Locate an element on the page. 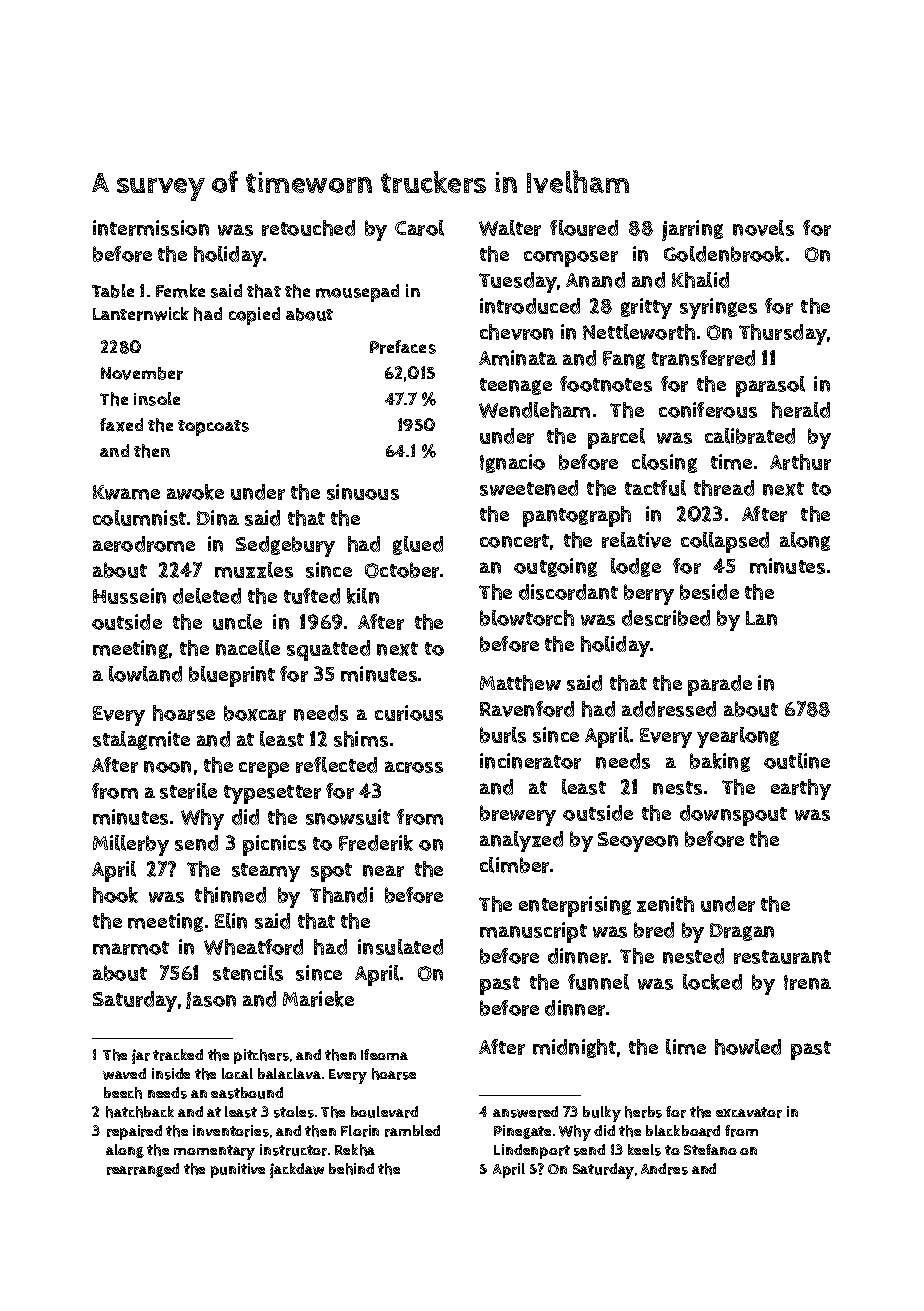 Image resolution: width=924 pixels, height=1311 pixels. stalagmite is located at coordinates (141, 740).
